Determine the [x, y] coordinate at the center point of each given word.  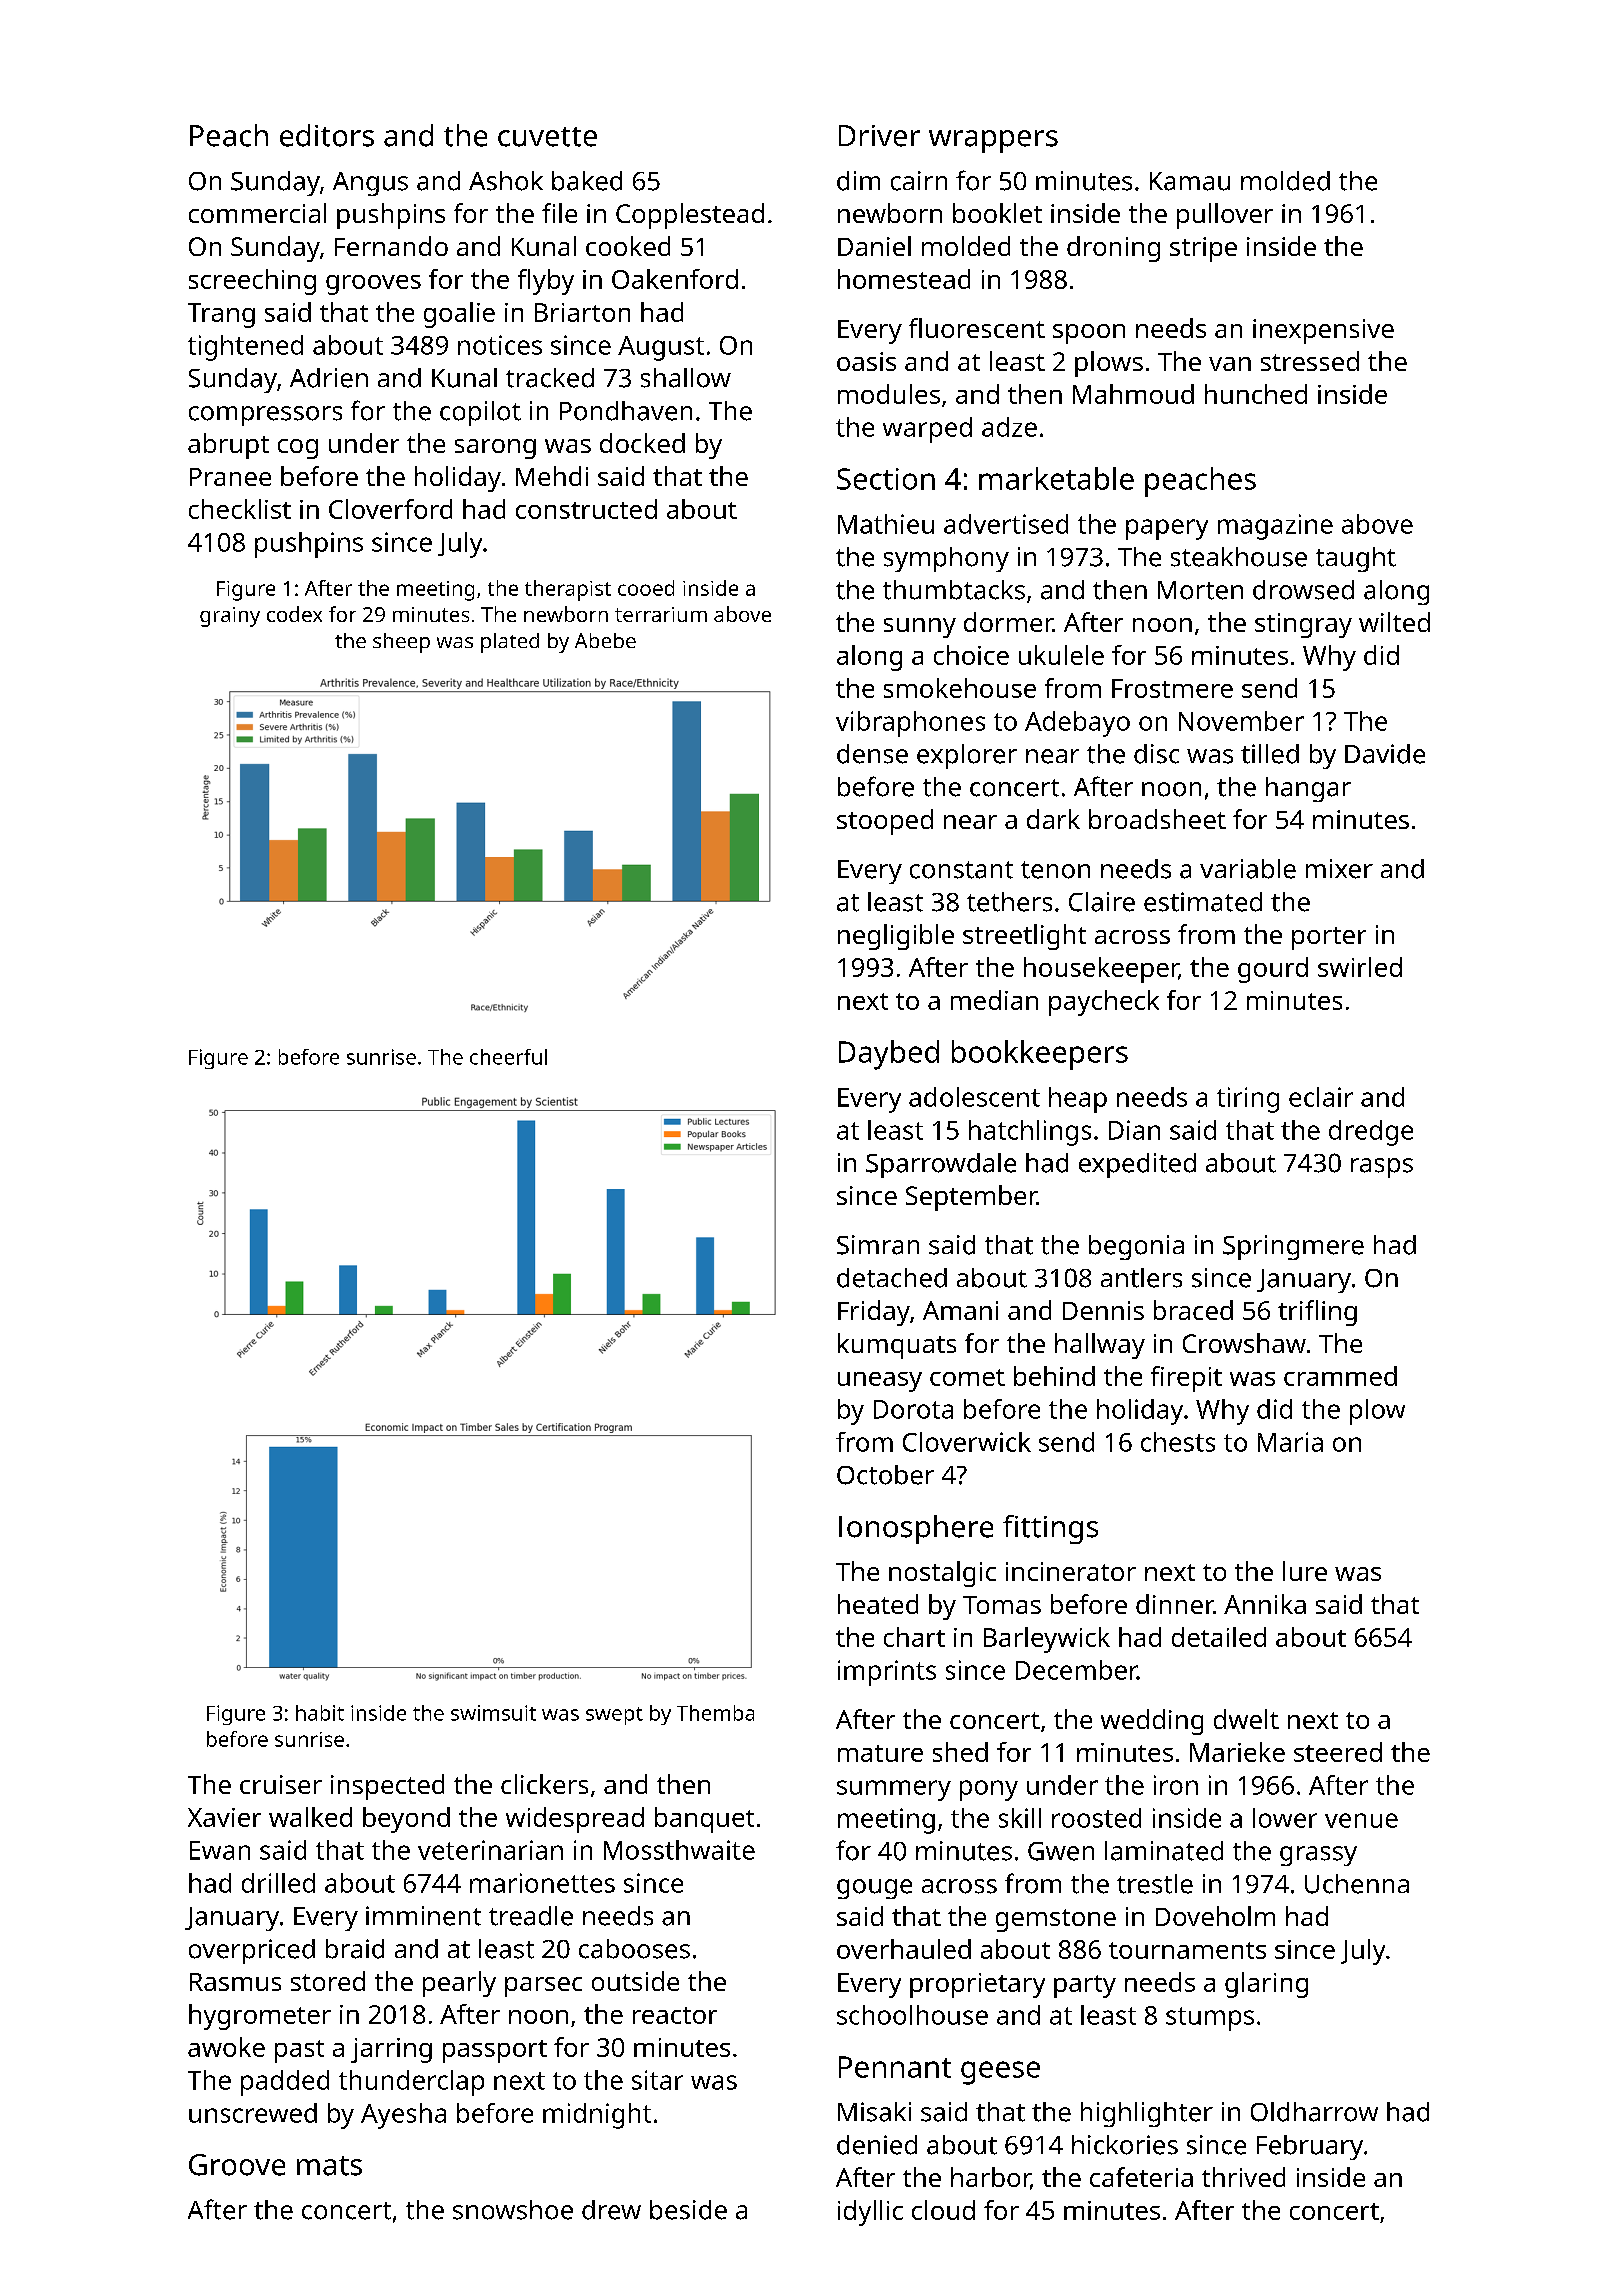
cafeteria [1141, 2177]
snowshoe [513, 2210]
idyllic [870, 2213]
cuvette [547, 137]
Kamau [1190, 181]
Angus [370, 184]
